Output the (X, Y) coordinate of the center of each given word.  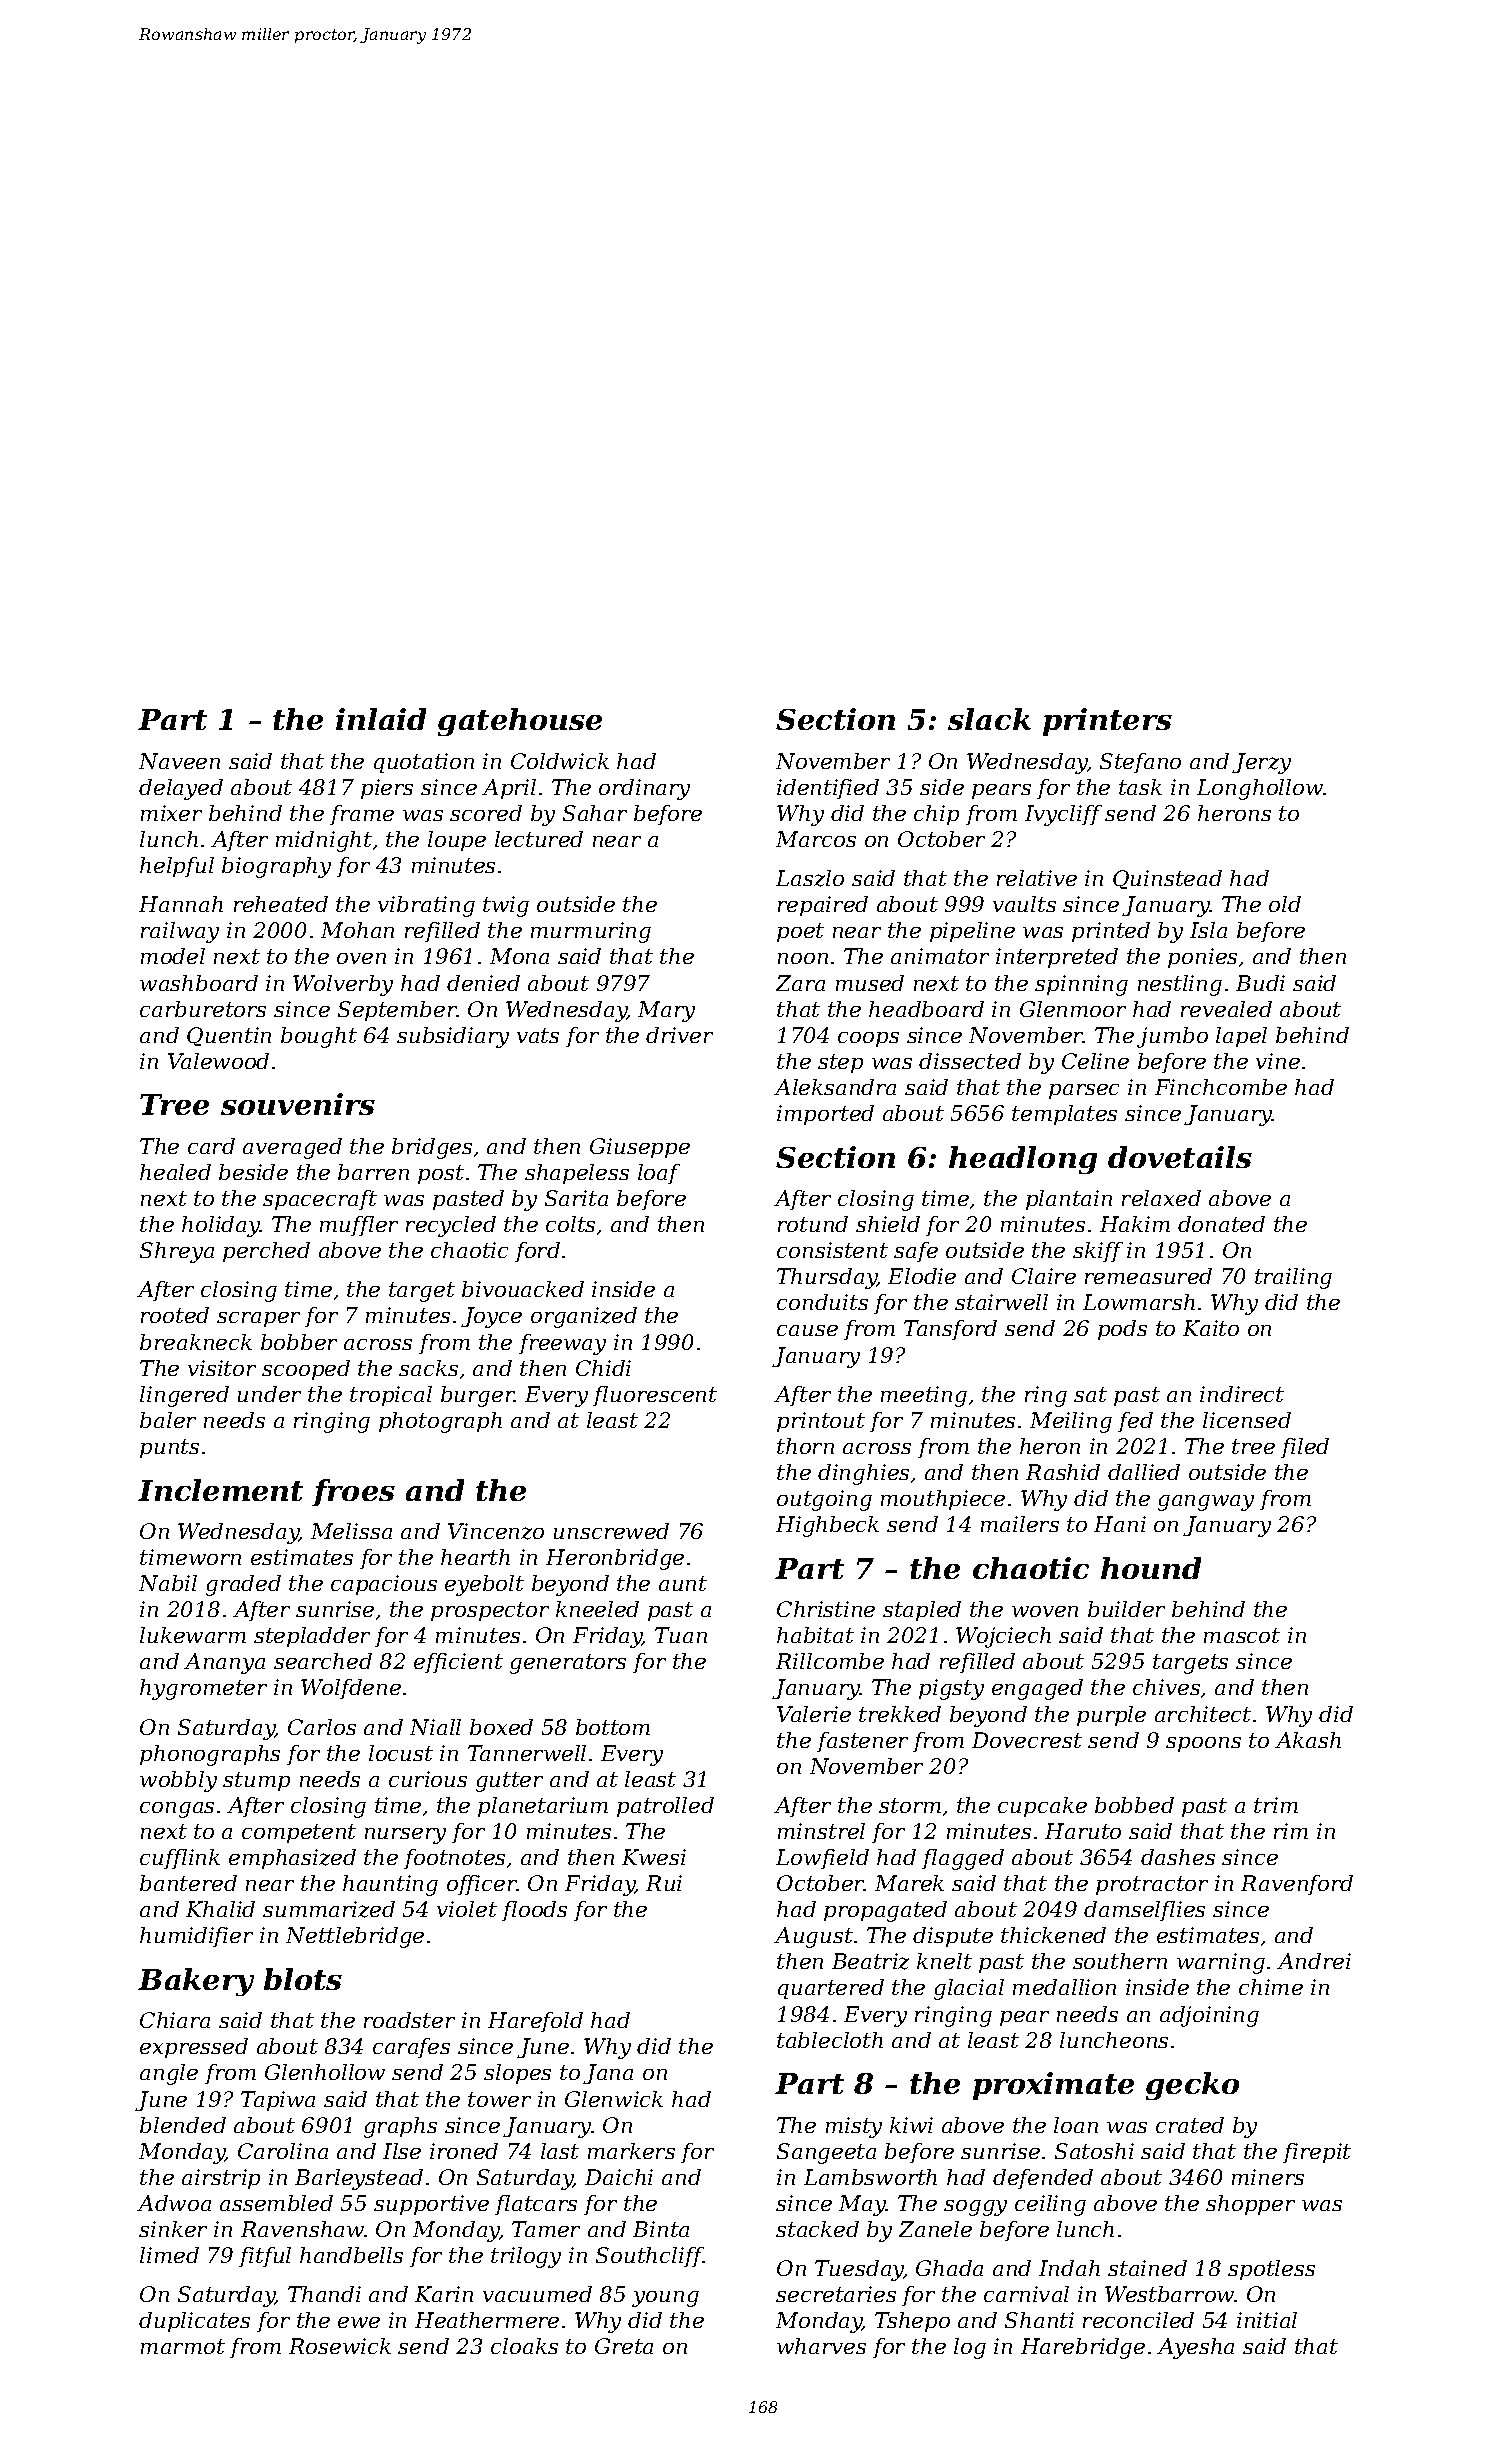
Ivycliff (1063, 815)
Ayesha (1195, 2348)
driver (679, 1035)
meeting (924, 1396)
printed (1111, 932)
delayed (181, 789)
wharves (821, 2346)
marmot (183, 2346)
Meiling (1071, 1422)
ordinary (644, 789)
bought (319, 1037)
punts (169, 1448)
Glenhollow (325, 2072)
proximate (1053, 2086)
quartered (831, 1989)
